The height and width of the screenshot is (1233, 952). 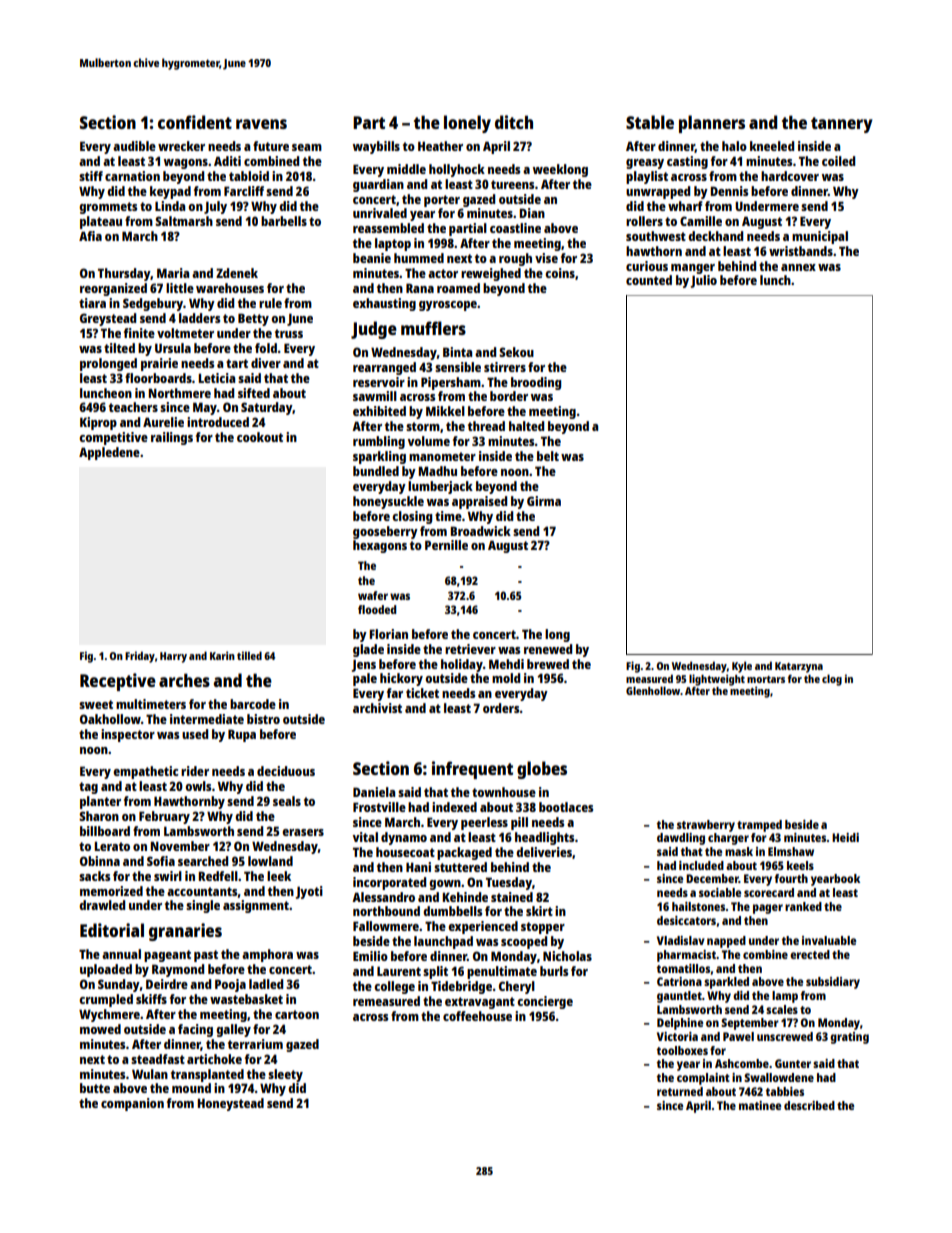 I want to click on companion, so click(x=132, y=1104).
